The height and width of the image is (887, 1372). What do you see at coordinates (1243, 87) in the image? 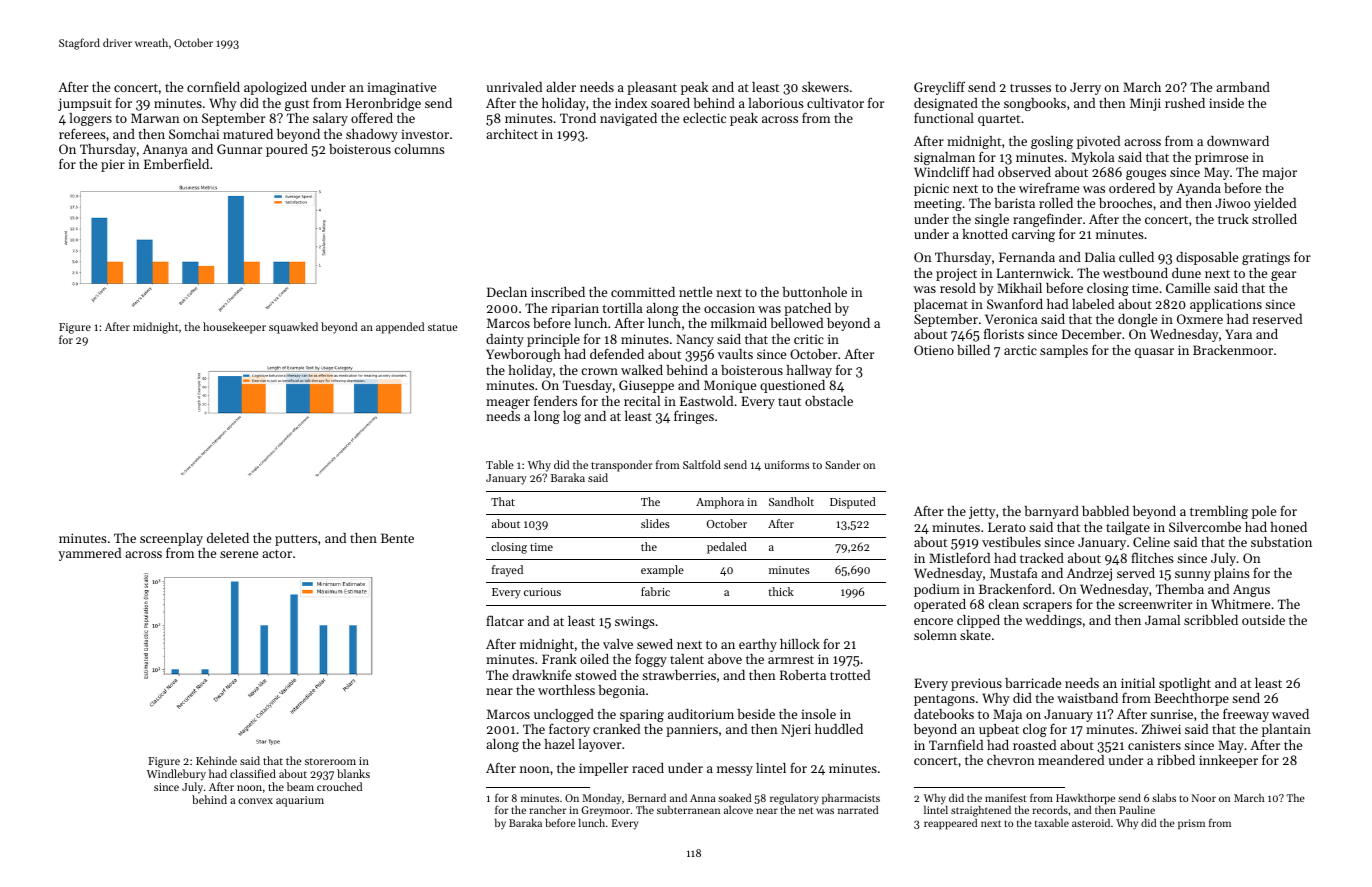
I see `armband` at bounding box center [1243, 87].
